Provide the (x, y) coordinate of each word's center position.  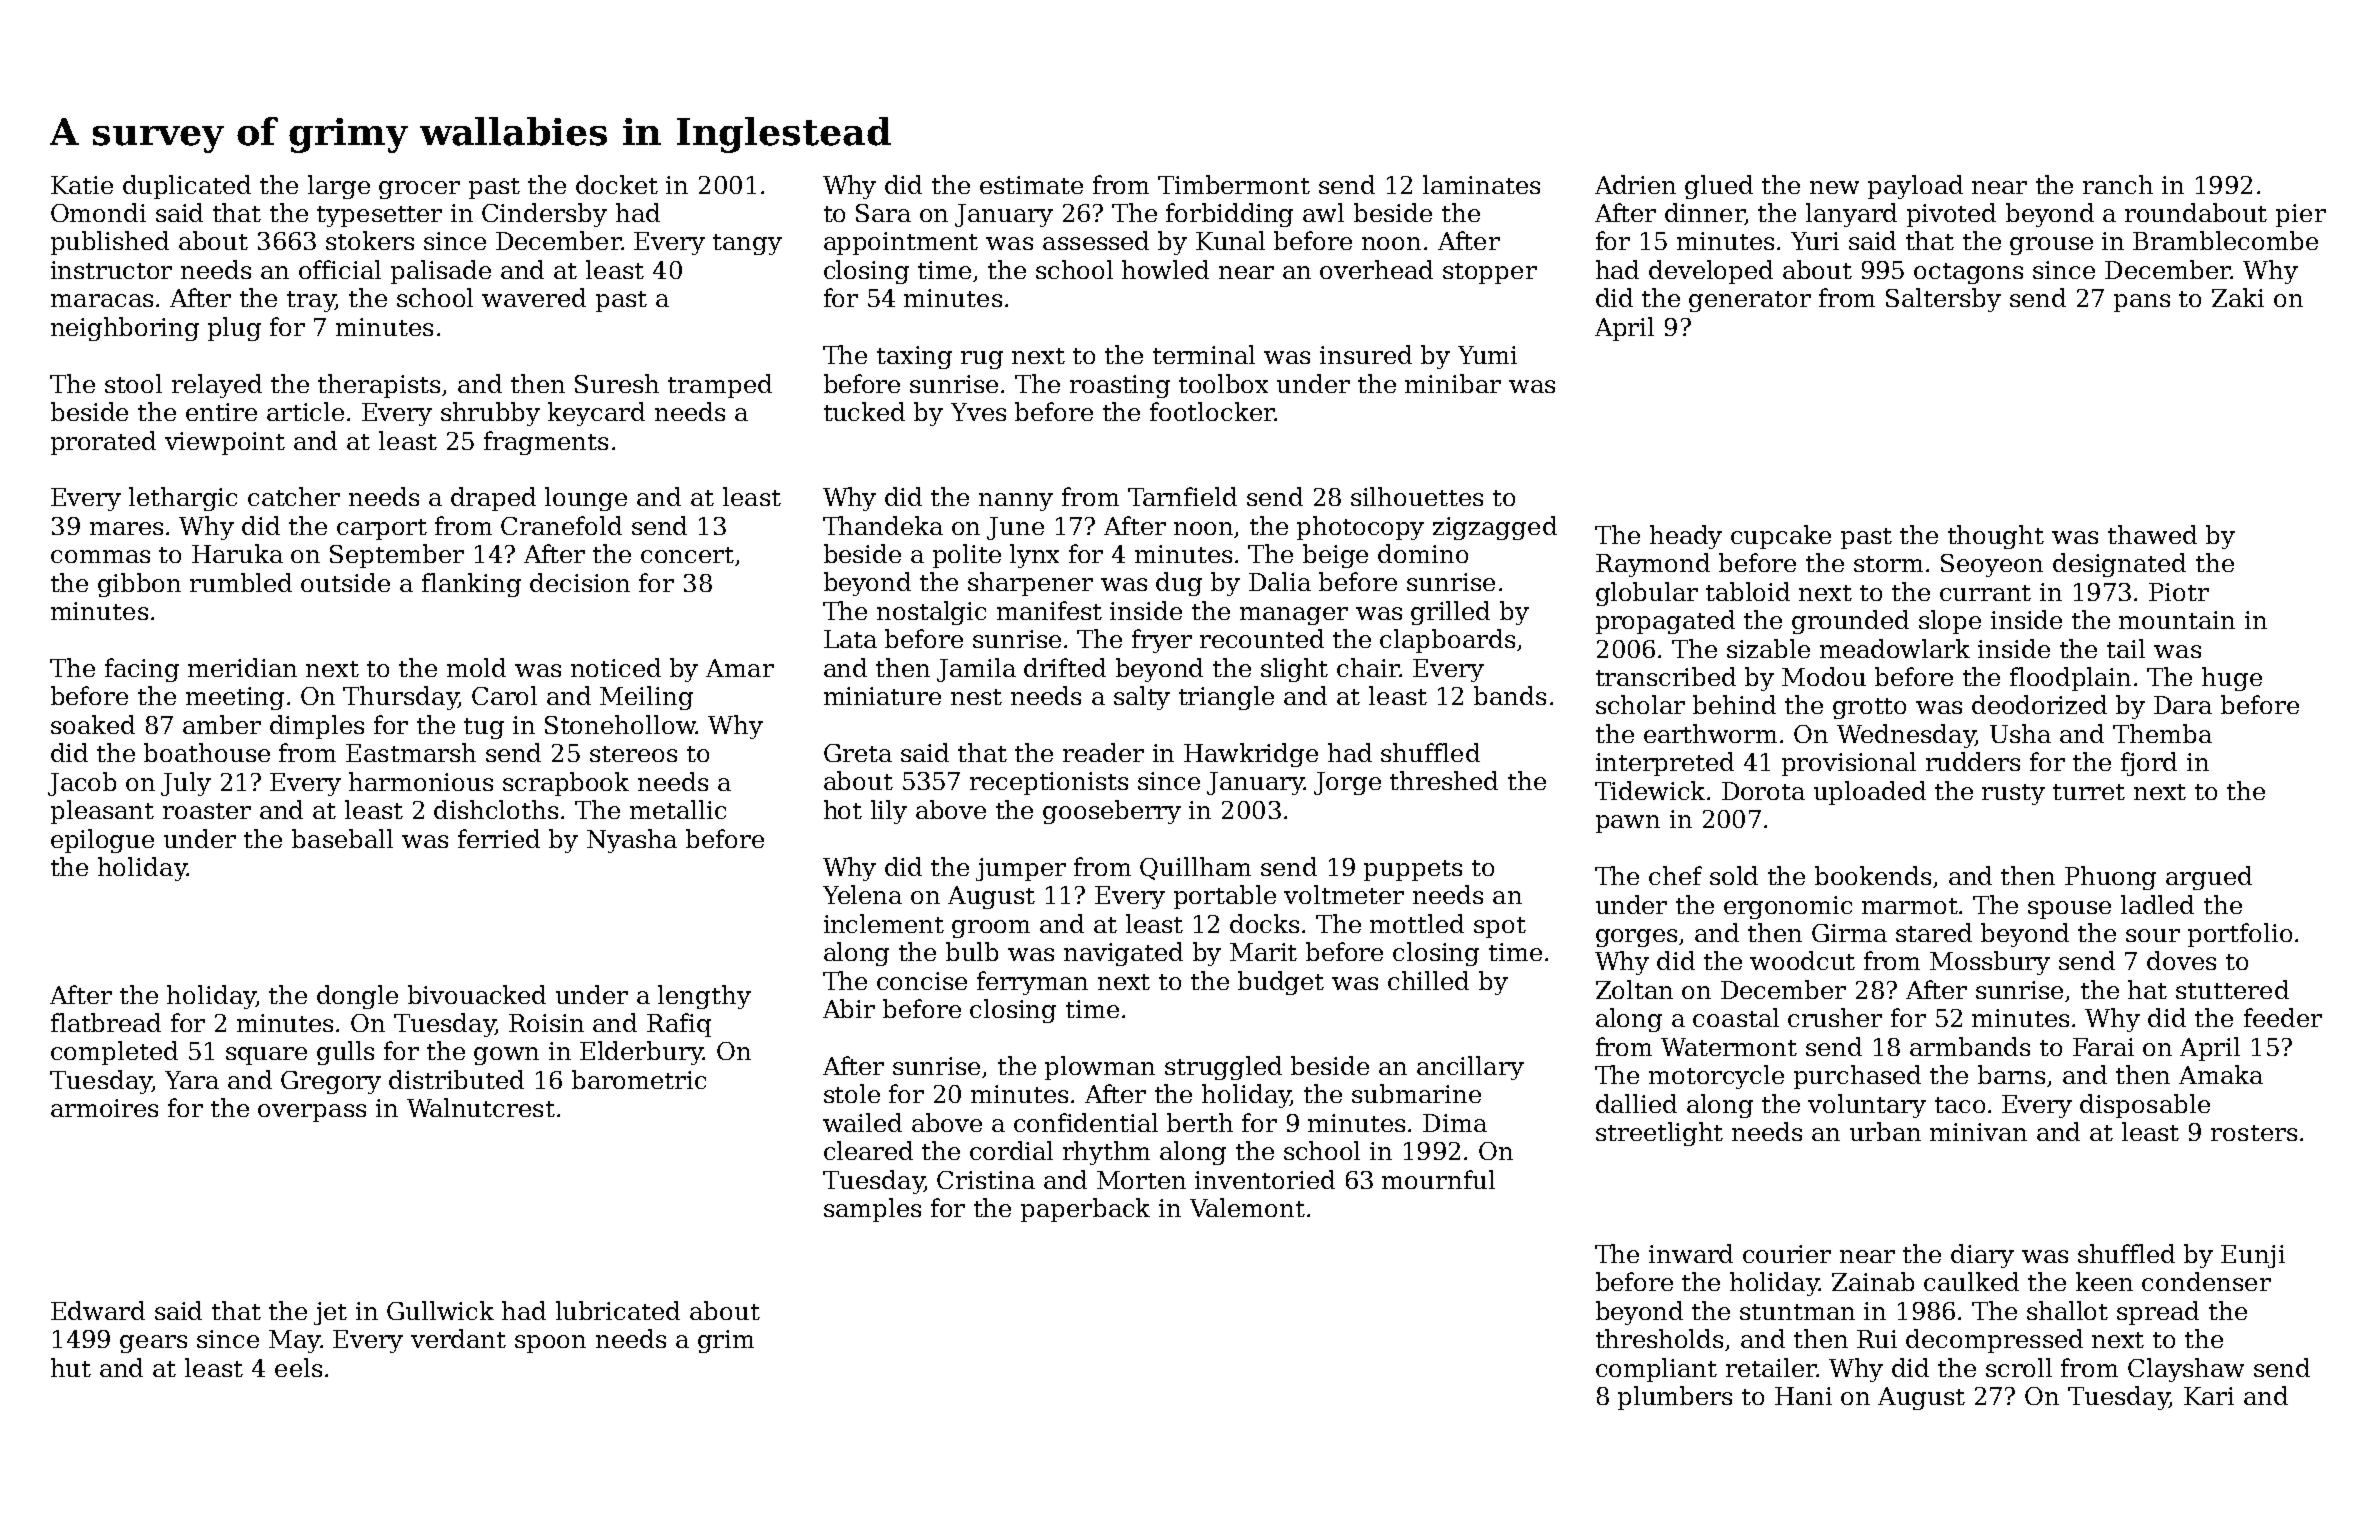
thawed (2152, 534)
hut (71, 1367)
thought (1996, 537)
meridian (242, 667)
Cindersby (544, 215)
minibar (1453, 383)
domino (1423, 553)
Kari (2209, 1396)
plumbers (1675, 1398)
